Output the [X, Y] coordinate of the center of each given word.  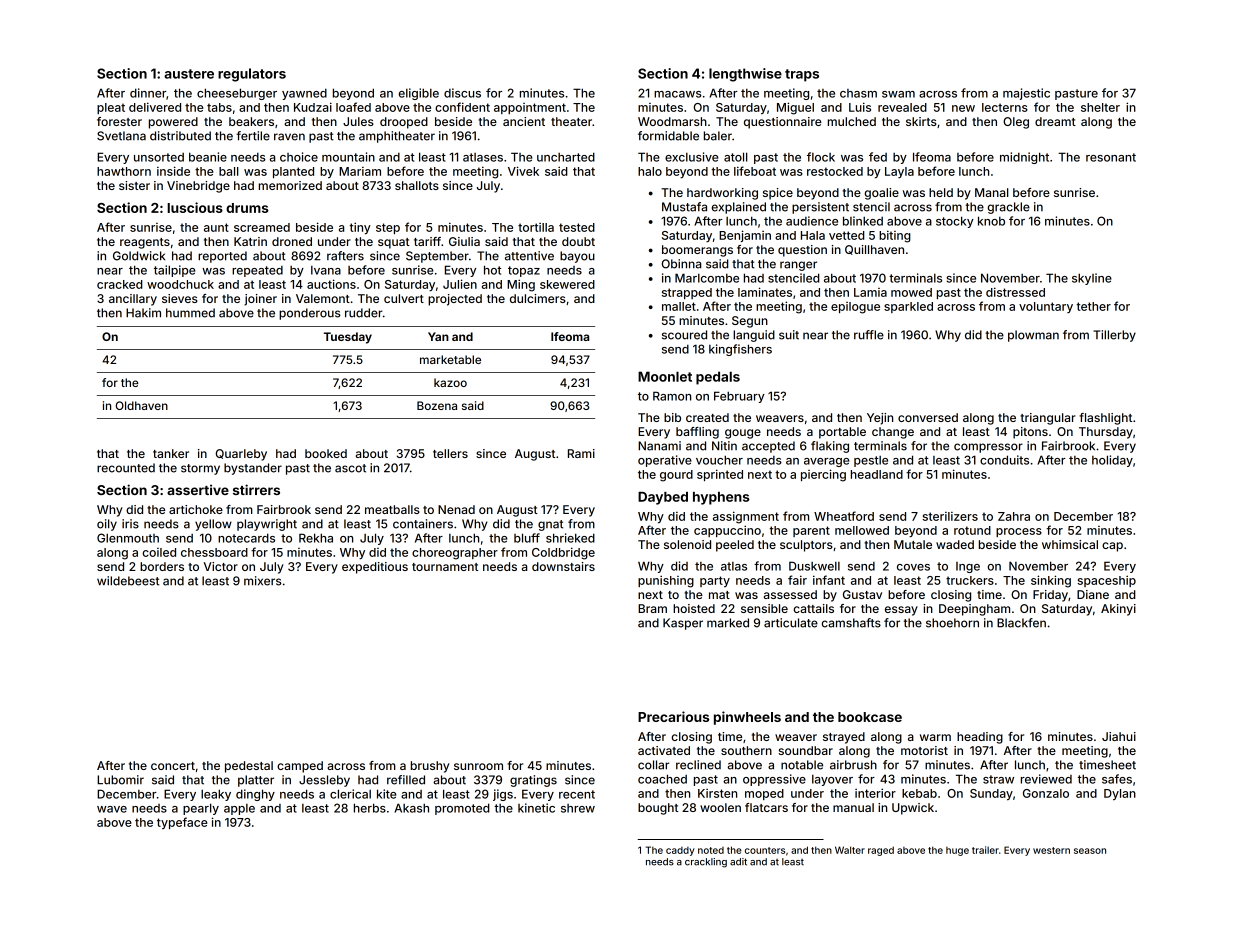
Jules [358, 121]
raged [881, 851]
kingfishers [740, 350]
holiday [1112, 461]
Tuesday [348, 338]
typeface [182, 823]
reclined [698, 765]
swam [898, 94]
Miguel [795, 108]
